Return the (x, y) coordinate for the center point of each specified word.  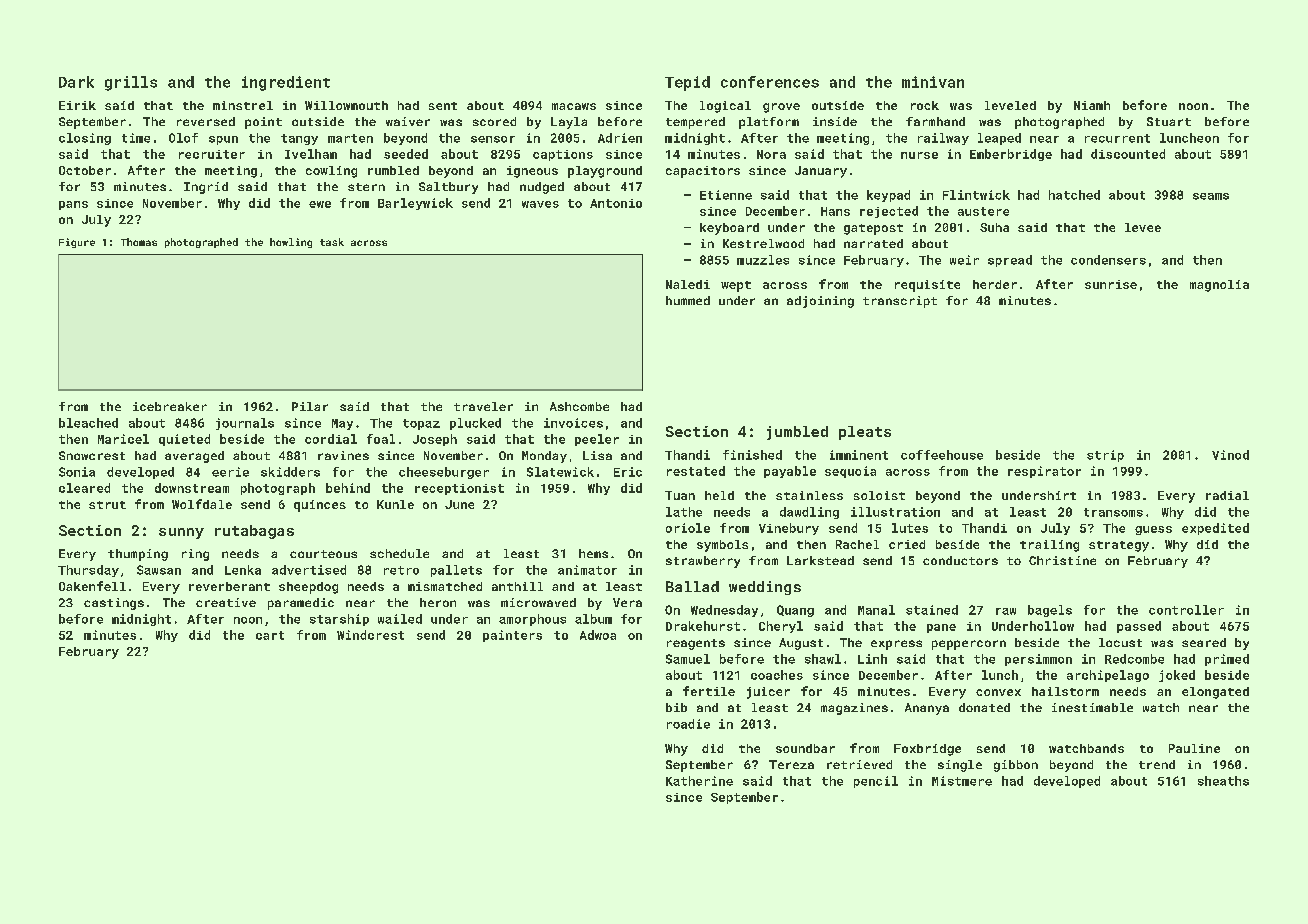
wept (736, 286)
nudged (542, 188)
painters (512, 636)
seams (1211, 196)
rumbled (393, 170)
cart (270, 635)
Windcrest (370, 635)
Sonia (77, 472)
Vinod (1230, 455)
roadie (688, 724)
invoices (573, 423)
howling (291, 243)
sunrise (1111, 284)
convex (998, 692)
